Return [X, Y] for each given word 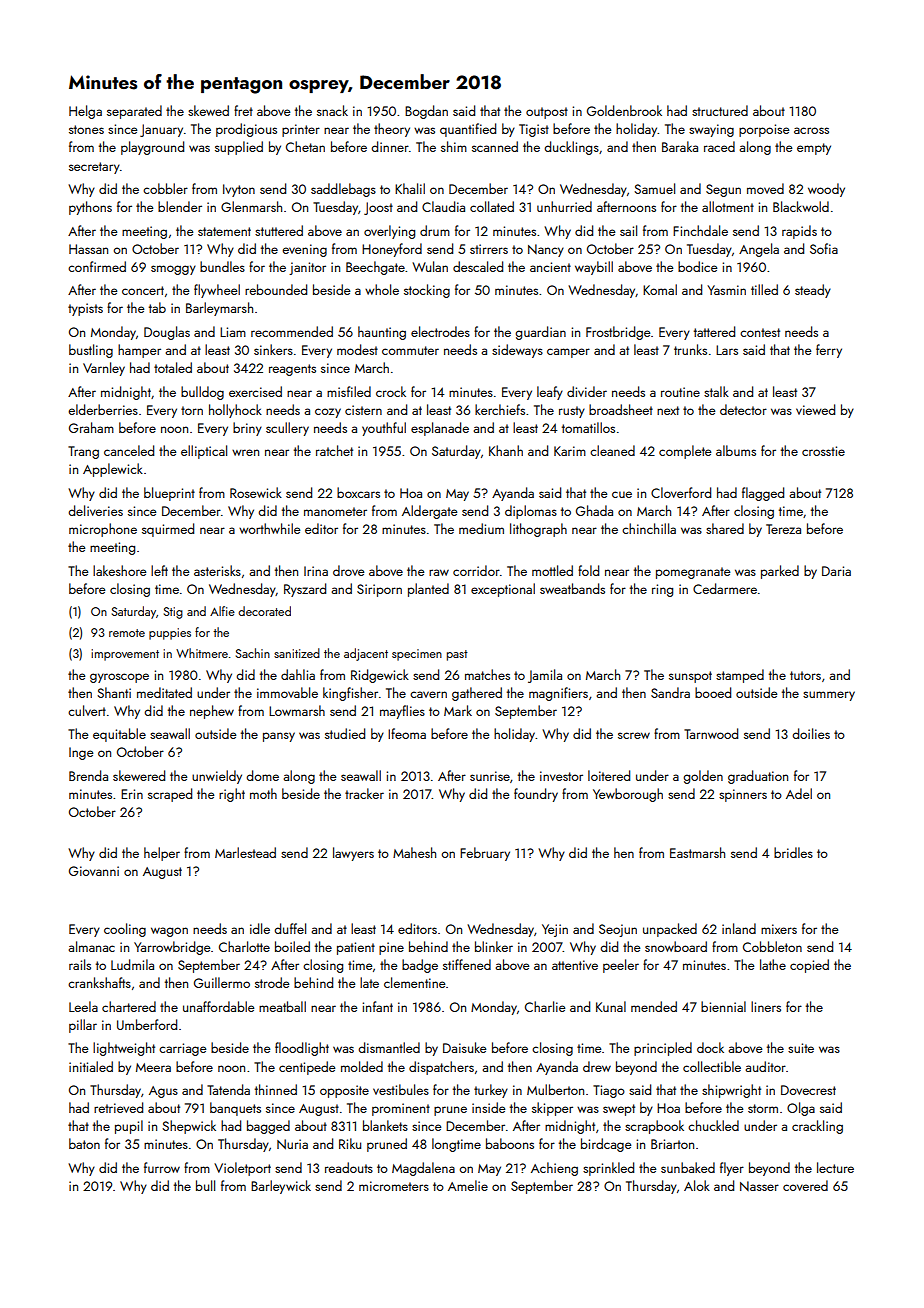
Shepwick [189, 1127]
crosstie [823, 451]
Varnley [104, 369]
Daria [836, 571]
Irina [316, 571]
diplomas [531, 512]
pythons [90, 208]
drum [435, 230]
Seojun [618, 930]
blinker [494, 946]
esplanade [440, 429]
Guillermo [222, 982]
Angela [759, 250]
